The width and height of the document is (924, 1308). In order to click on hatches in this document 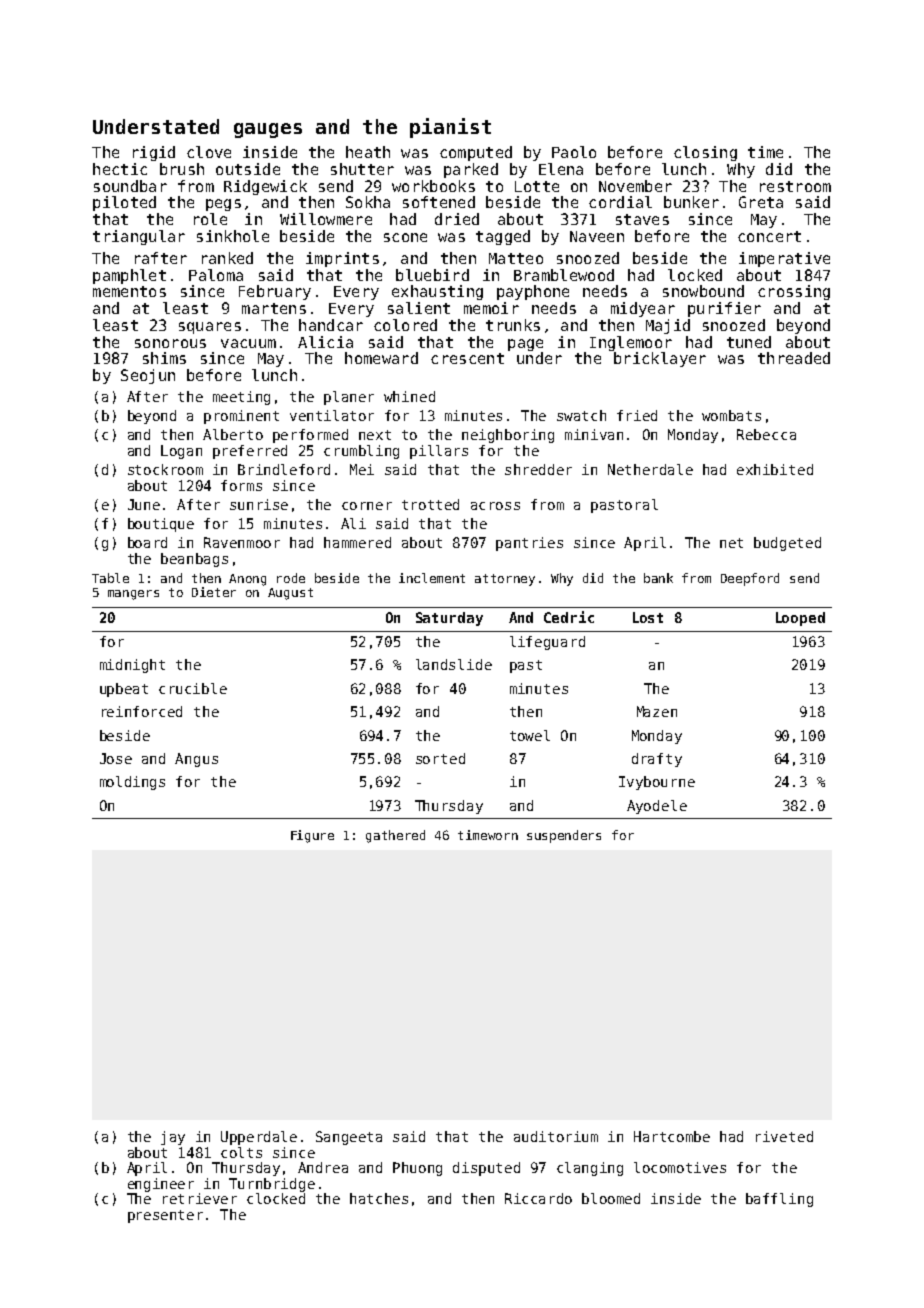, I will do `click(379, 1198)`.
